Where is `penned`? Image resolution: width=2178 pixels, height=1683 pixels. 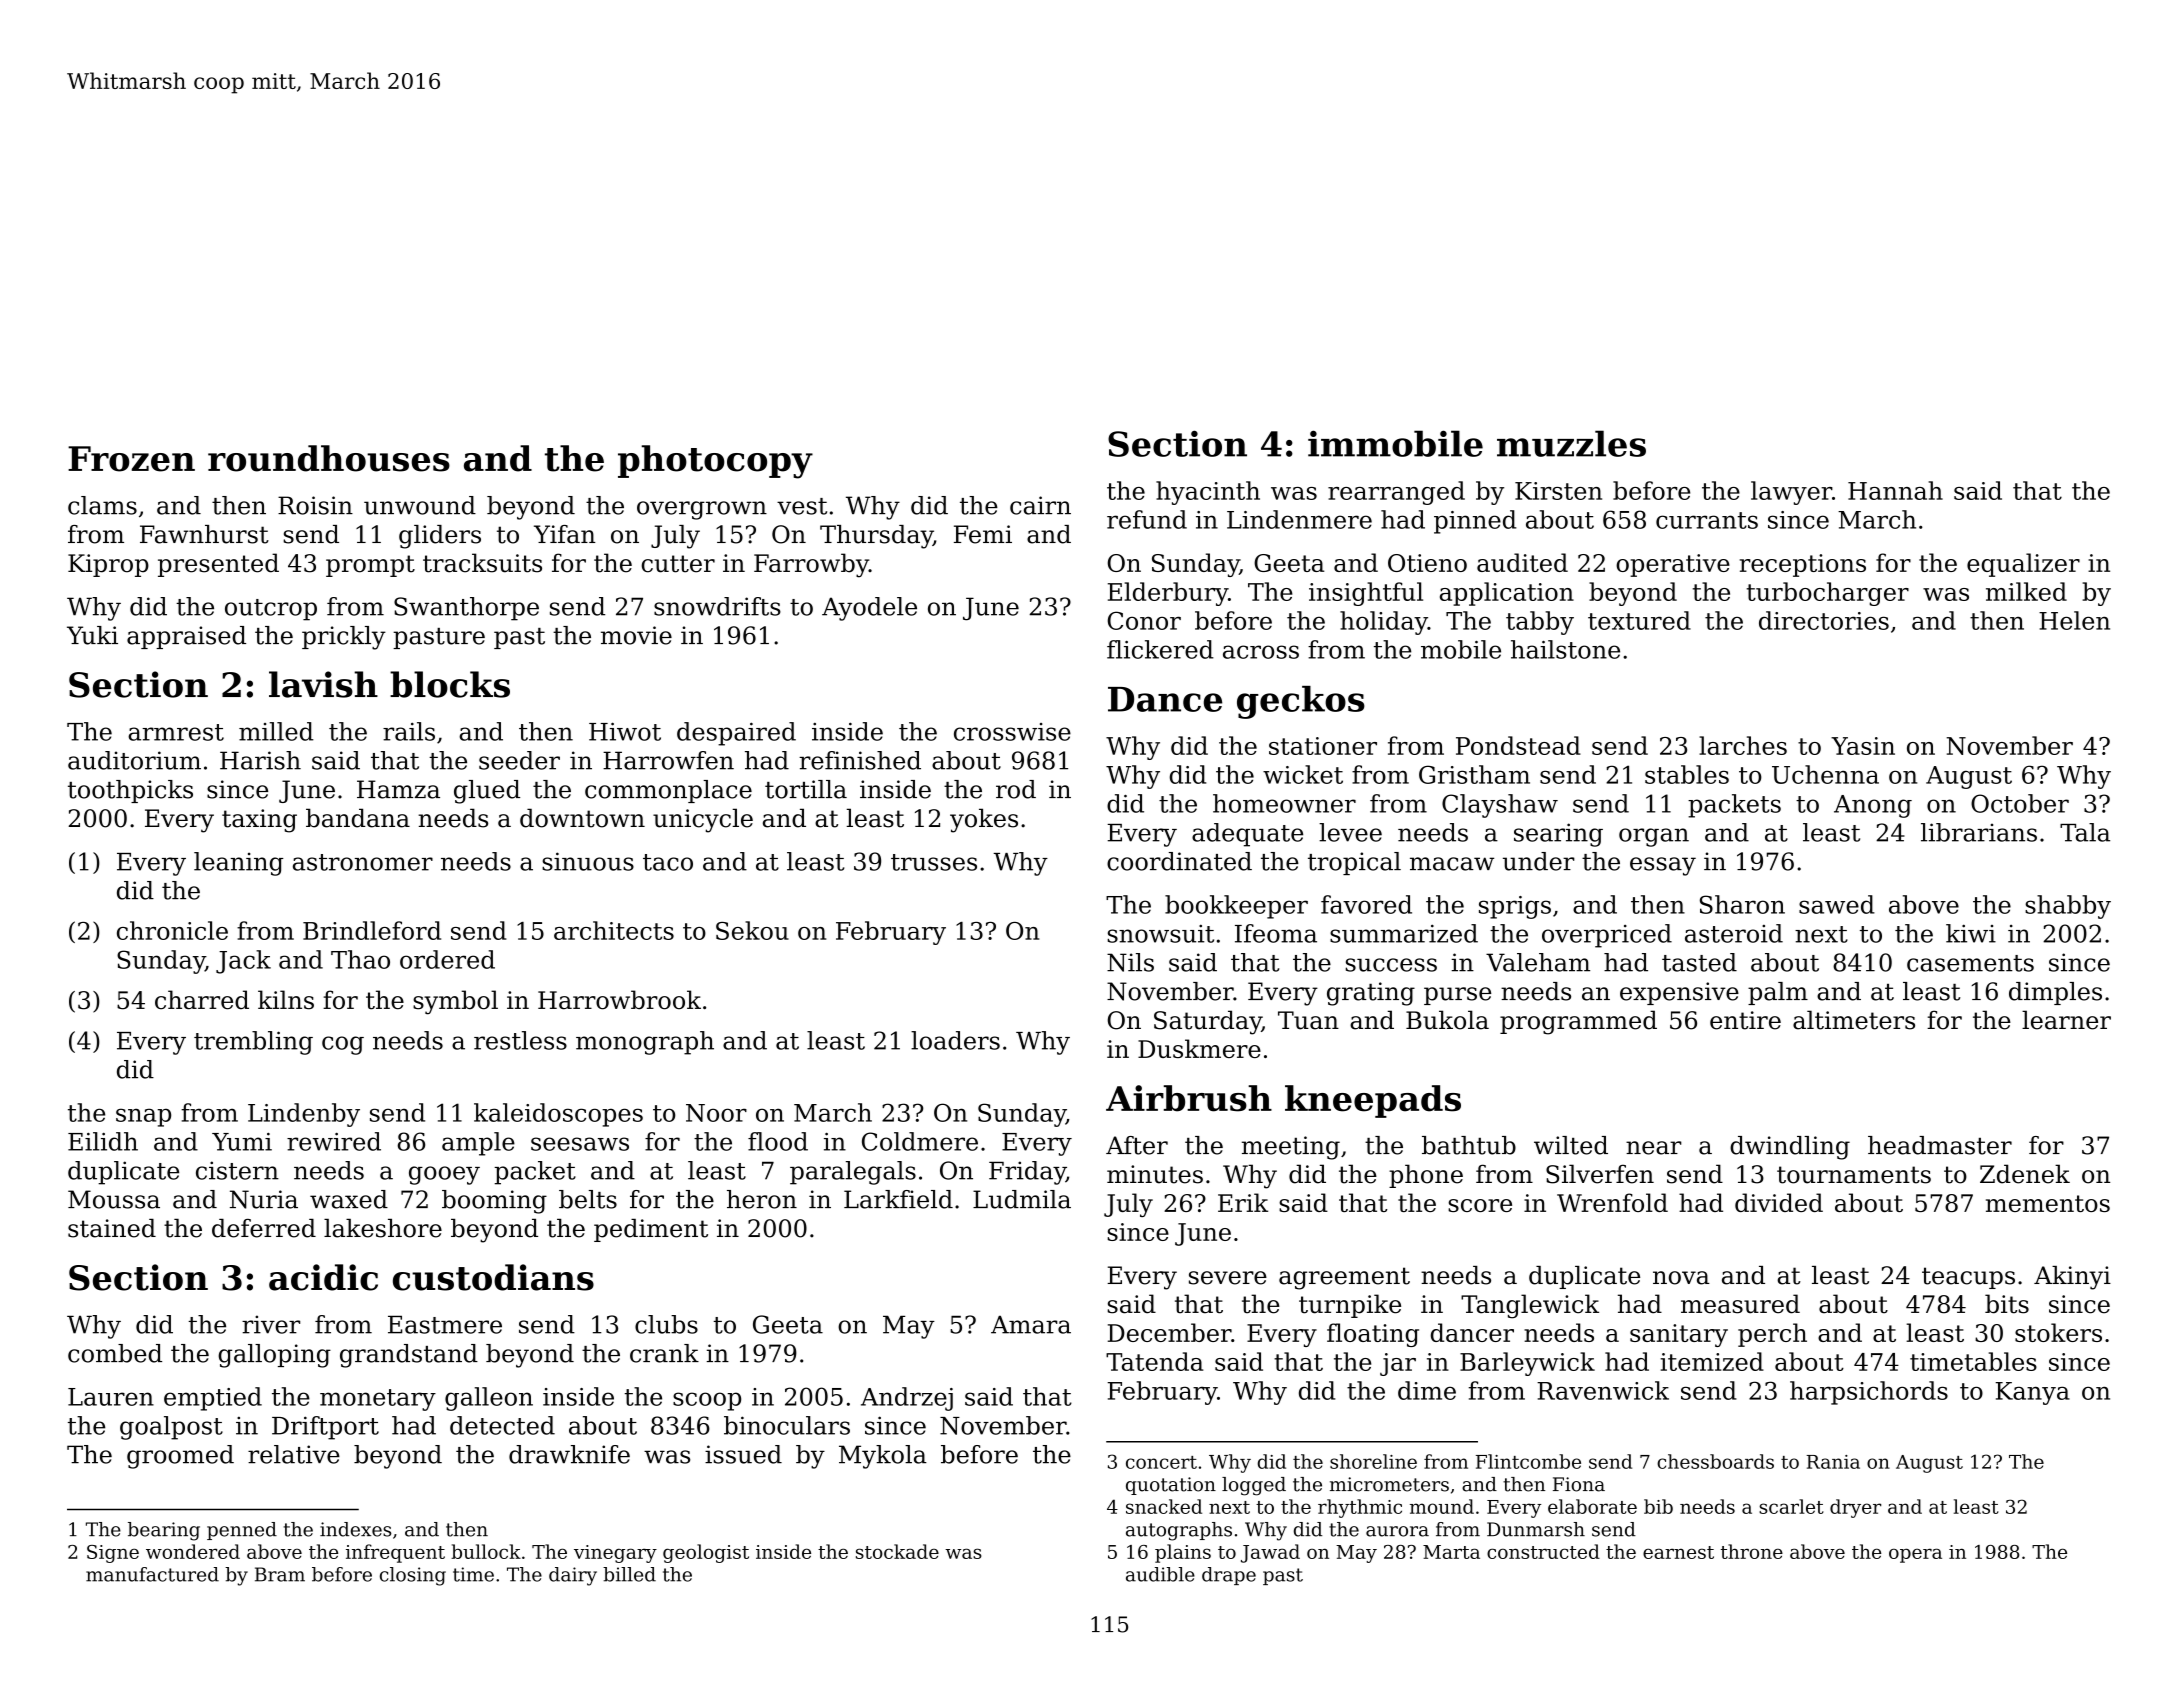 penned is located at coordinates (242, 1531).
